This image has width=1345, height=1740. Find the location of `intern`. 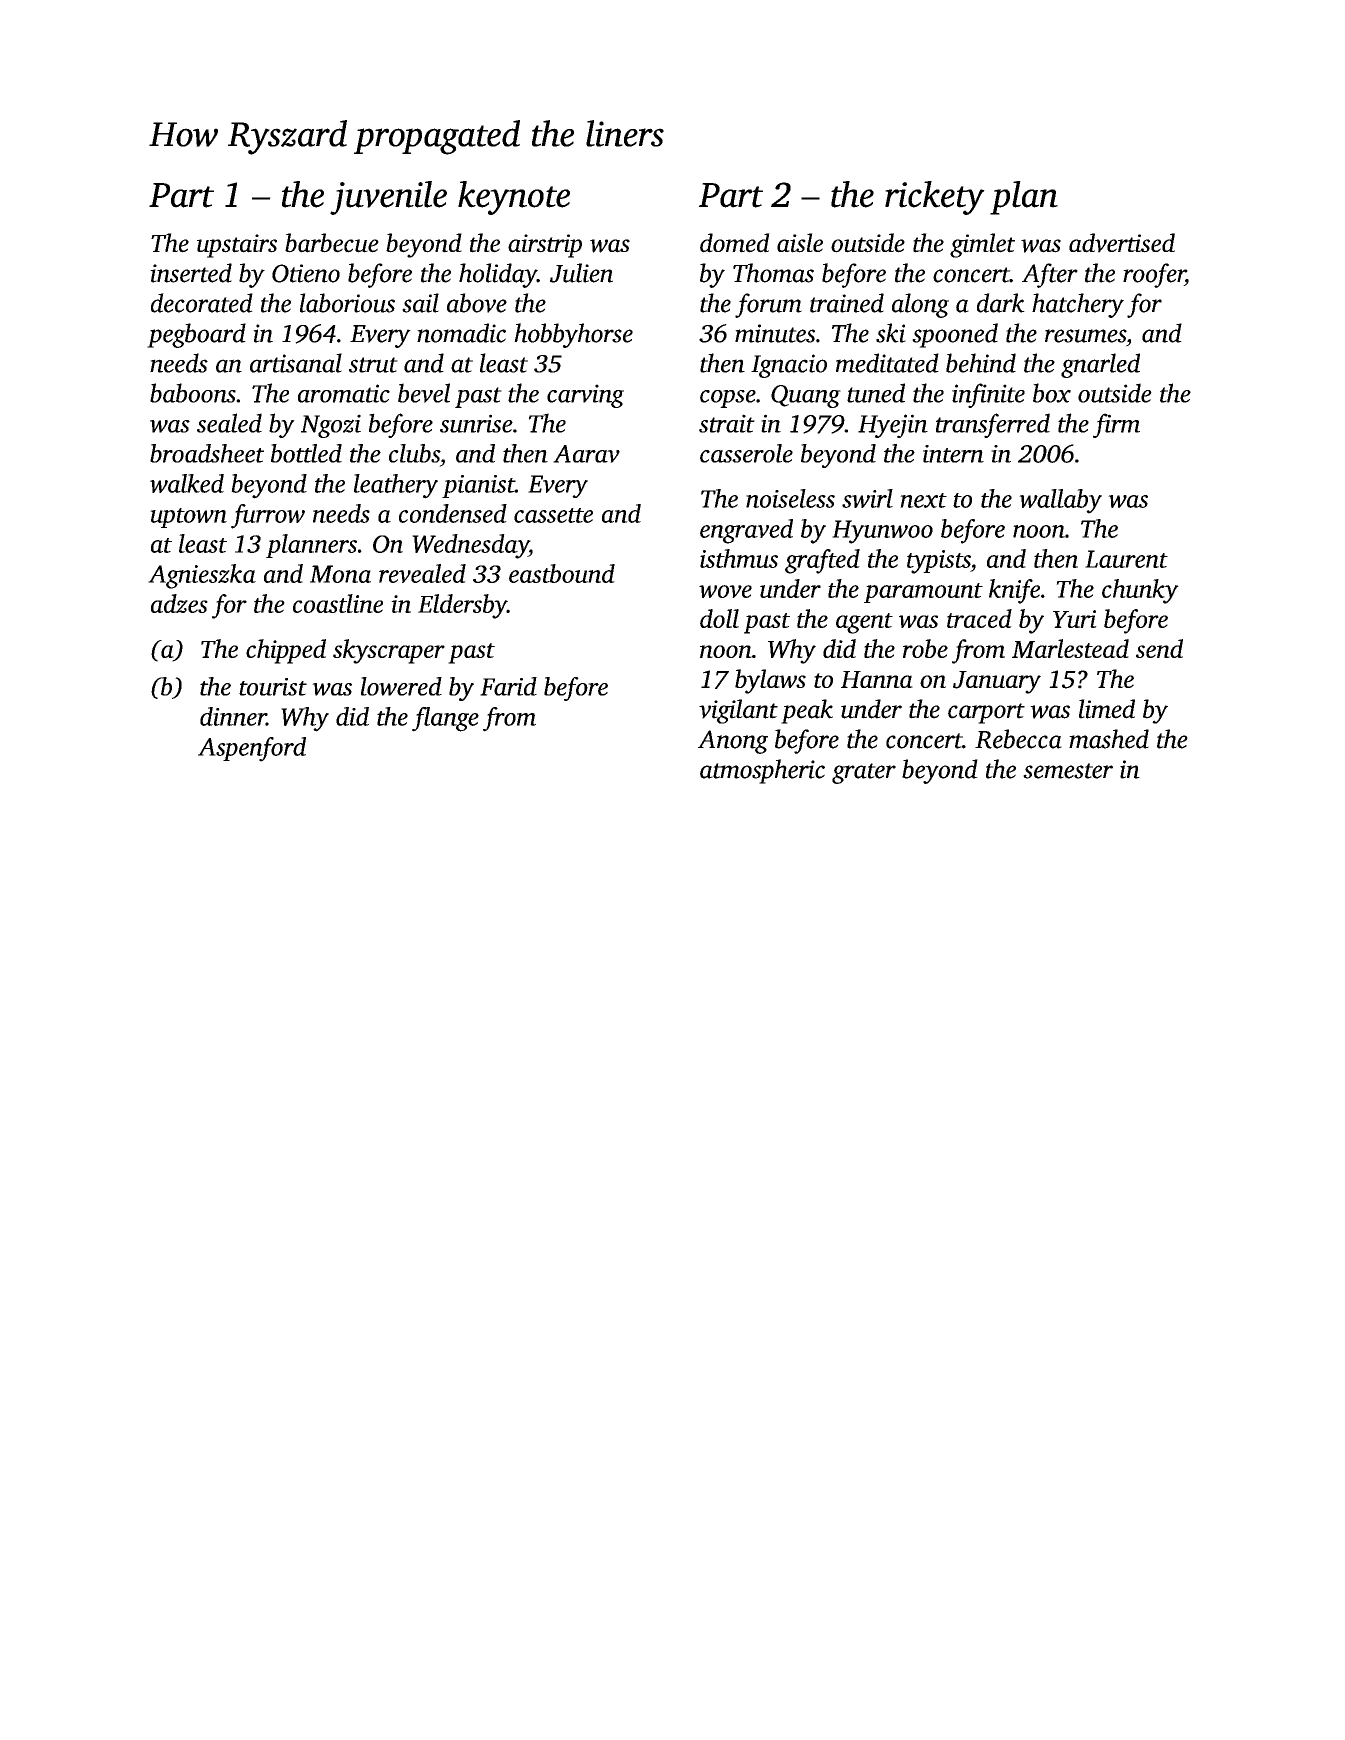

intern is located at coordinates (953, 454).
